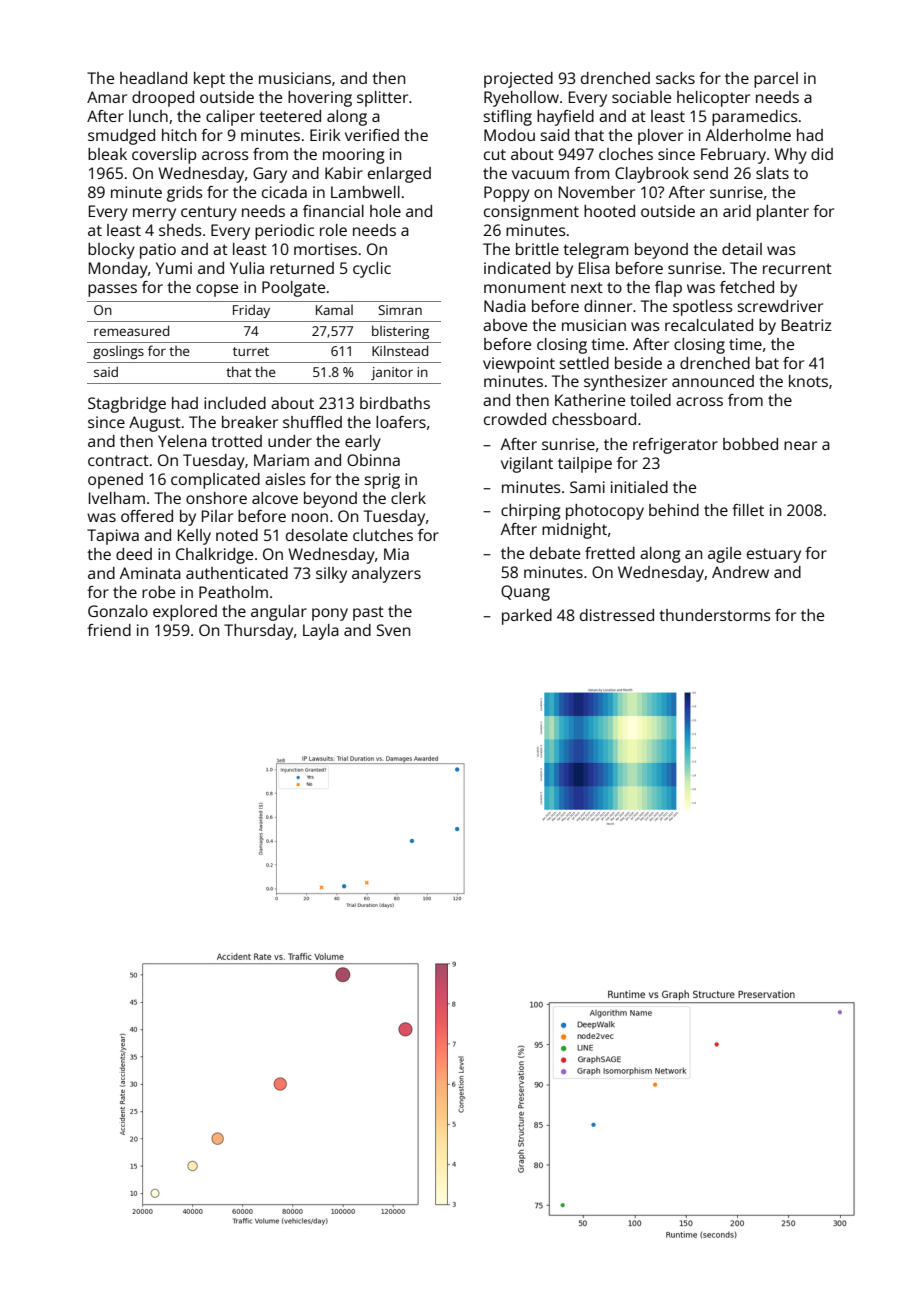 The height and width of the document is (1308, 924). What do you see at coordinates (150, 573) in the document?
I see `Aminata` at bounding box center [150, 573].
